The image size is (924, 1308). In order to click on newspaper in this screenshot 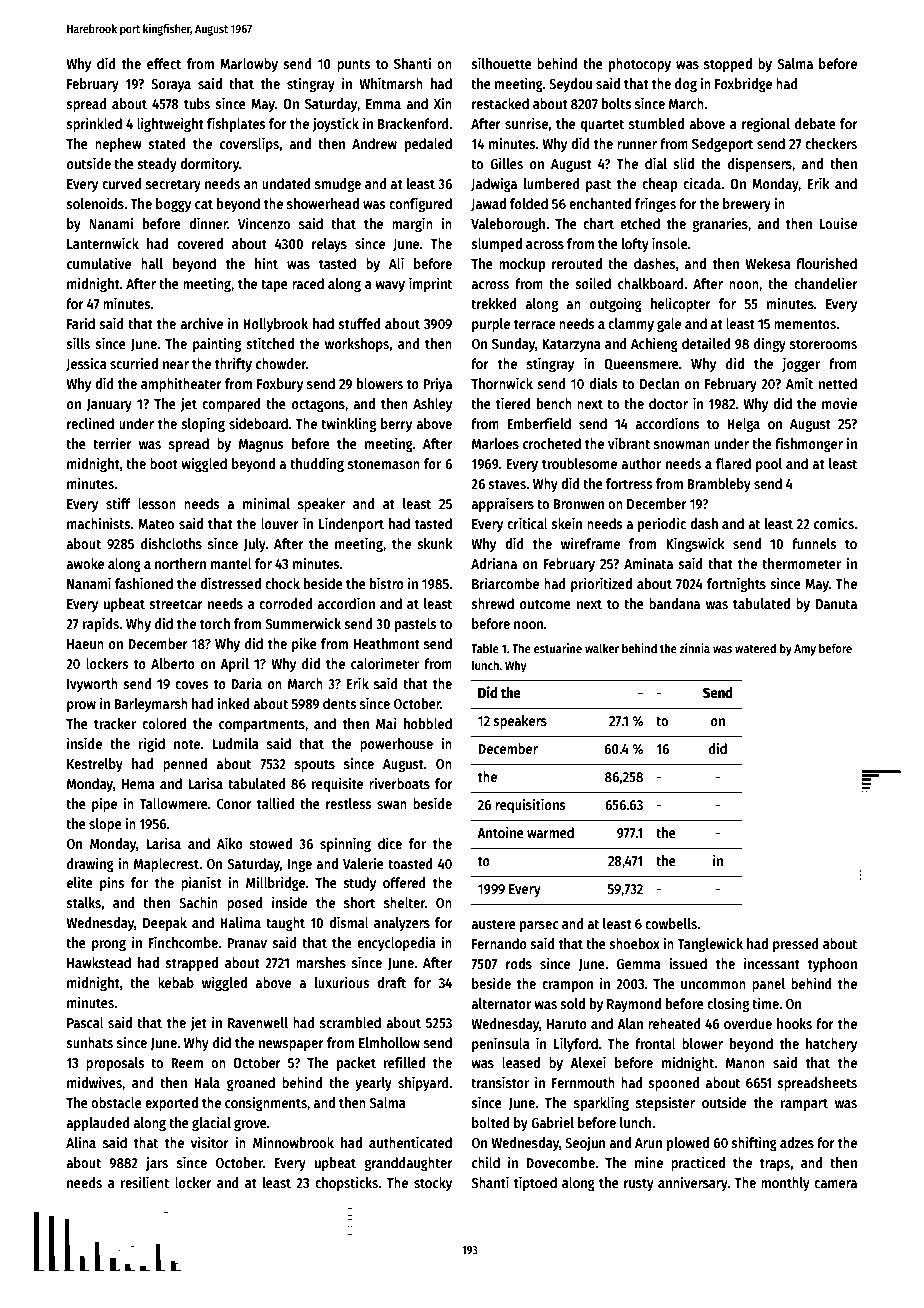, I will do `click(291, 1045)`.
